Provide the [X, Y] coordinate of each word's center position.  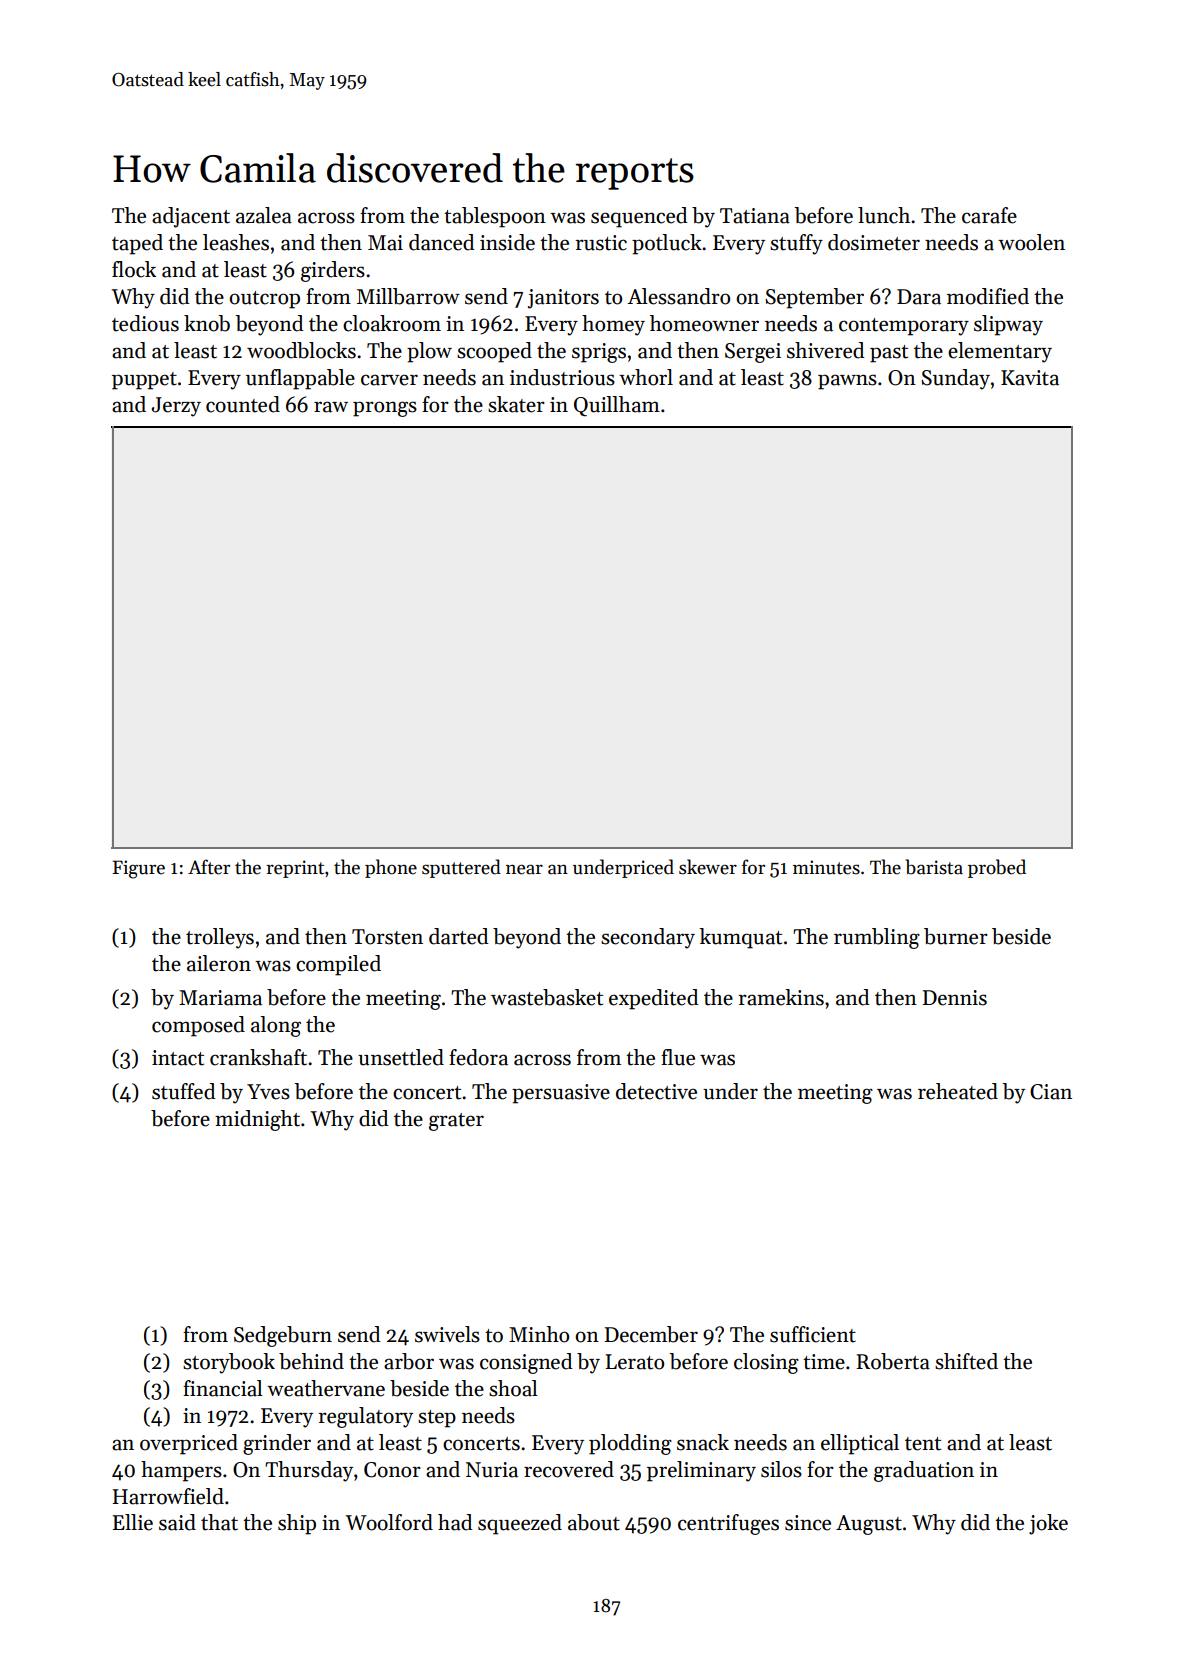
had [455, 1522]
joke [1048, 1524]
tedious [145, 323]
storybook [229, 1363]
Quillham [617, 406]
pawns [847, 382]
